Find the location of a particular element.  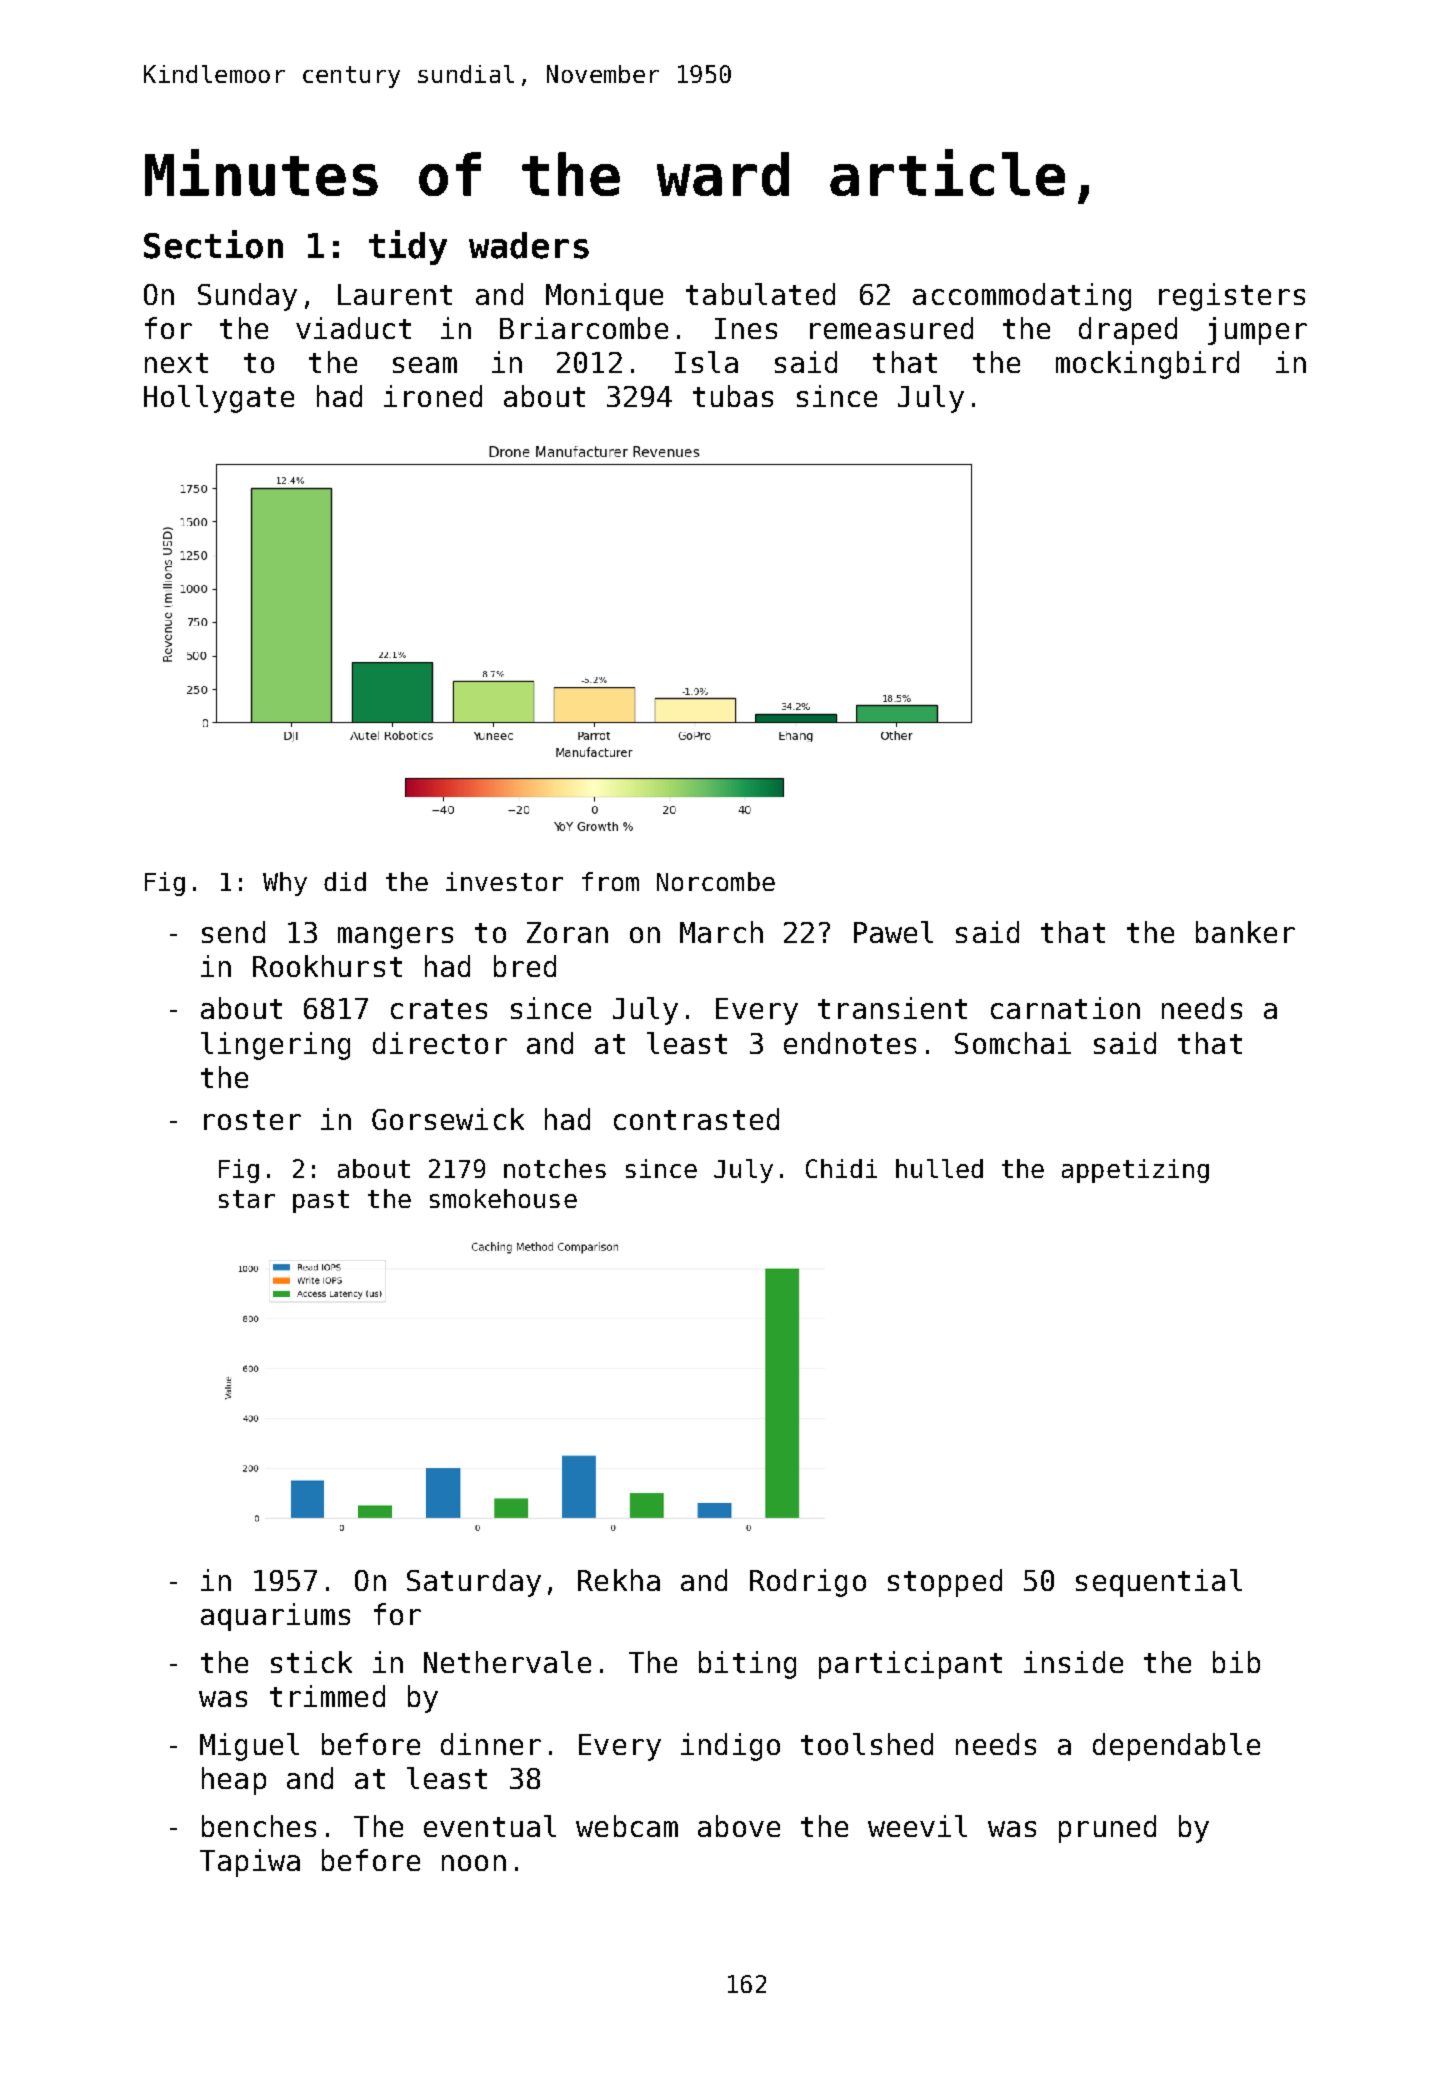

endnotes is located at coordinates (850, 1043).
